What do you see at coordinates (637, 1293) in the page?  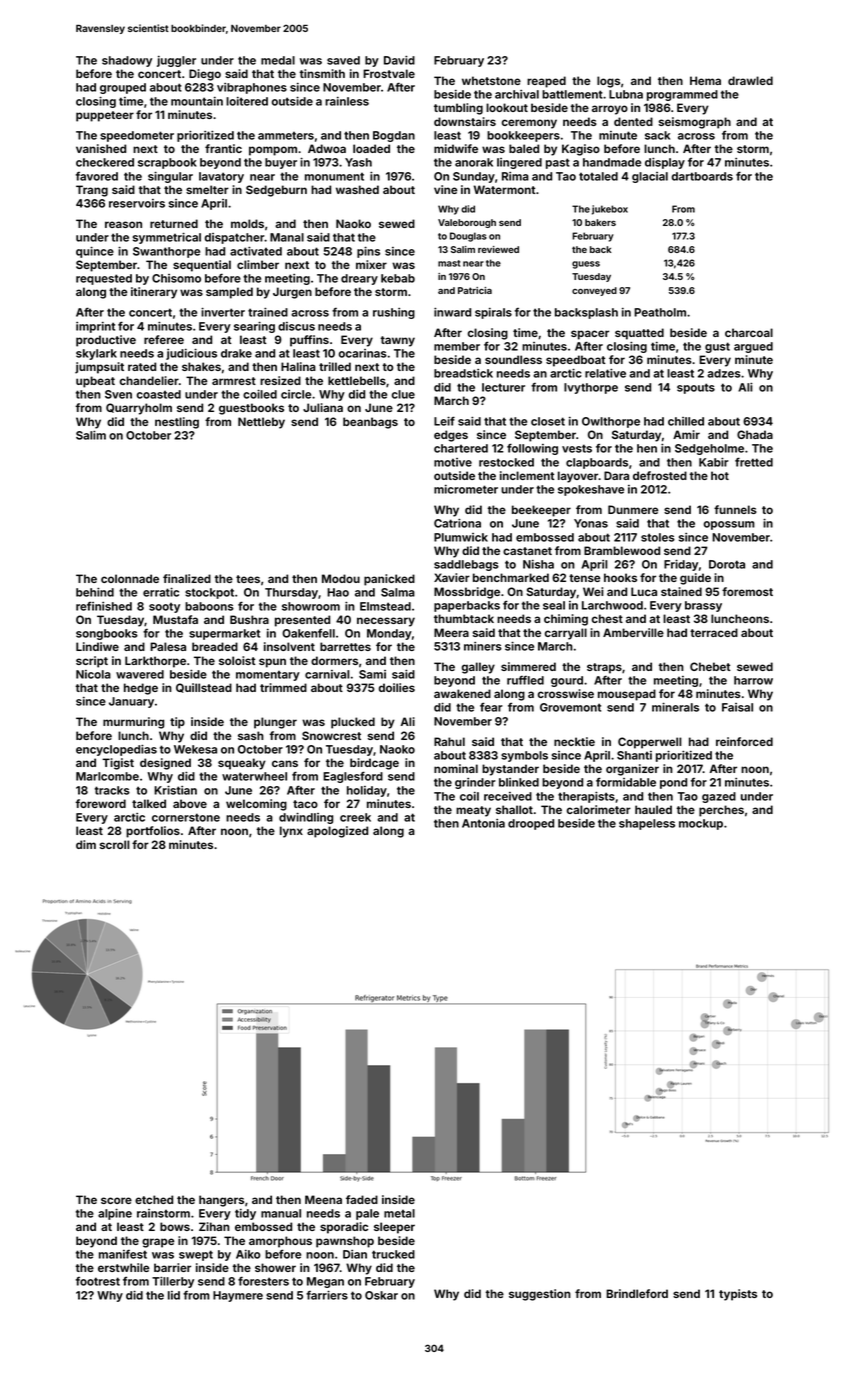 I see `Brindleford` at bounding box center [637, 1293].
